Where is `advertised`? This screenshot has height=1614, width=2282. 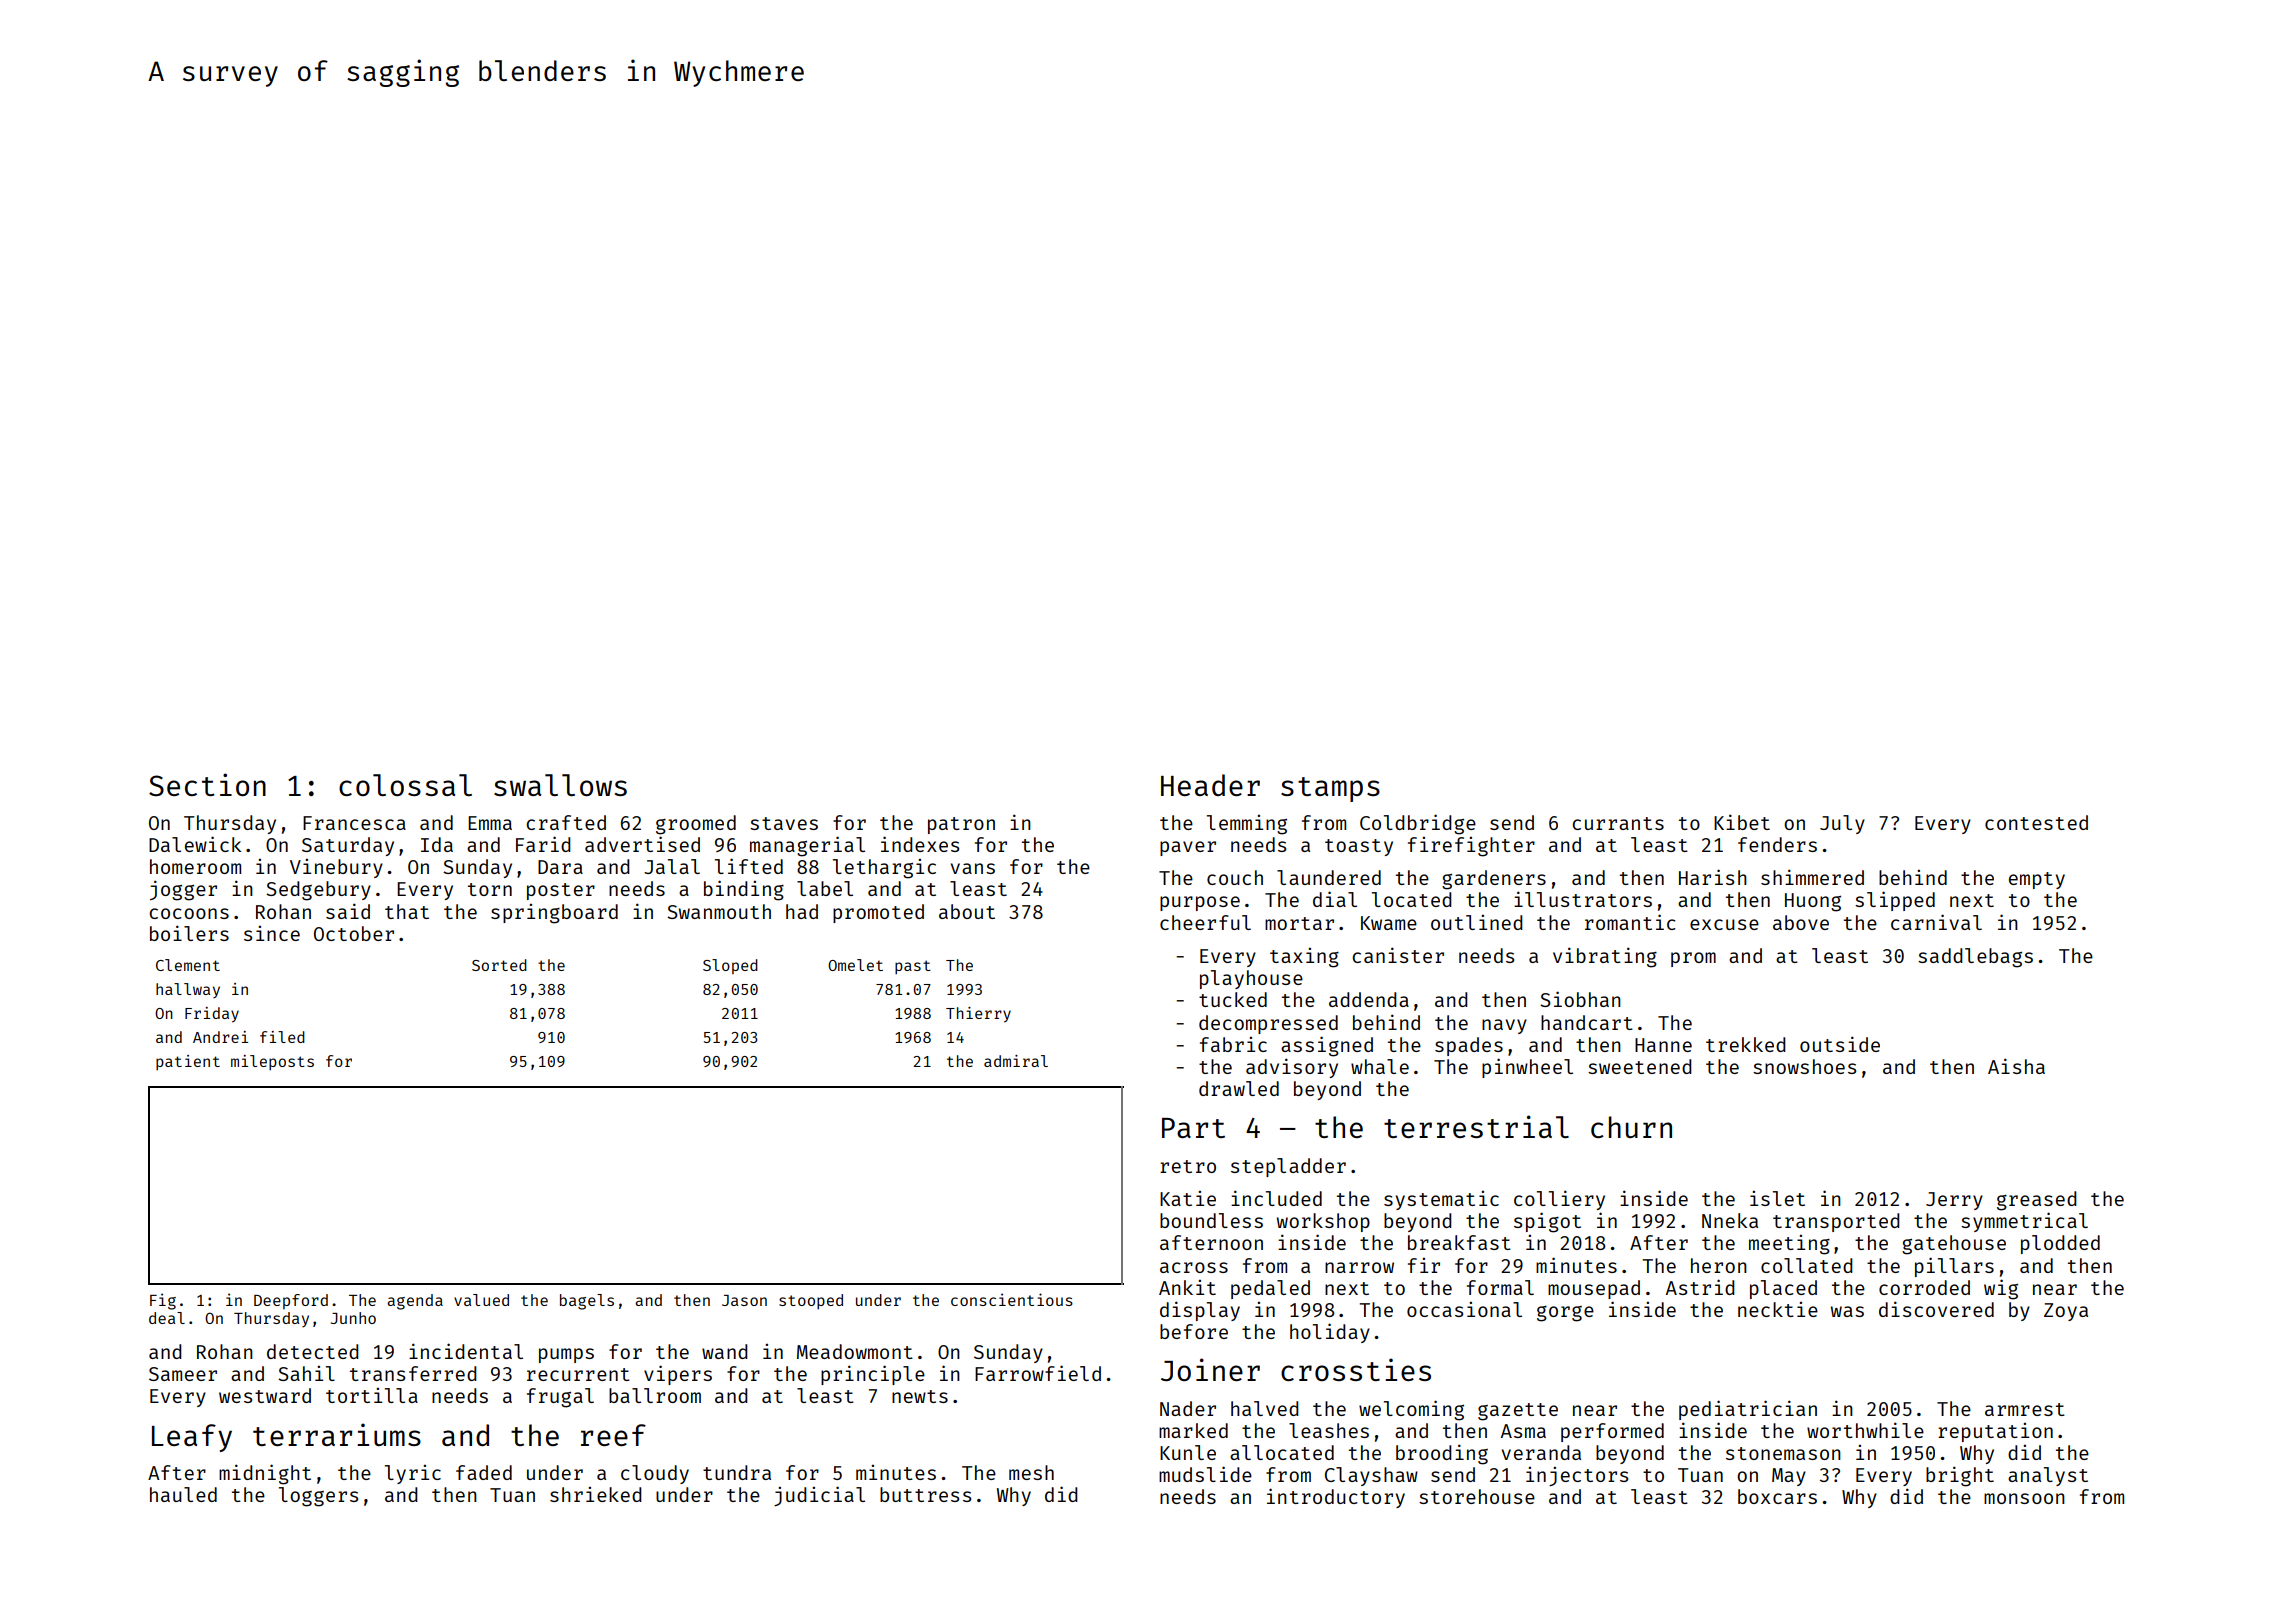 advertised is located at coordinates (642, 844).
